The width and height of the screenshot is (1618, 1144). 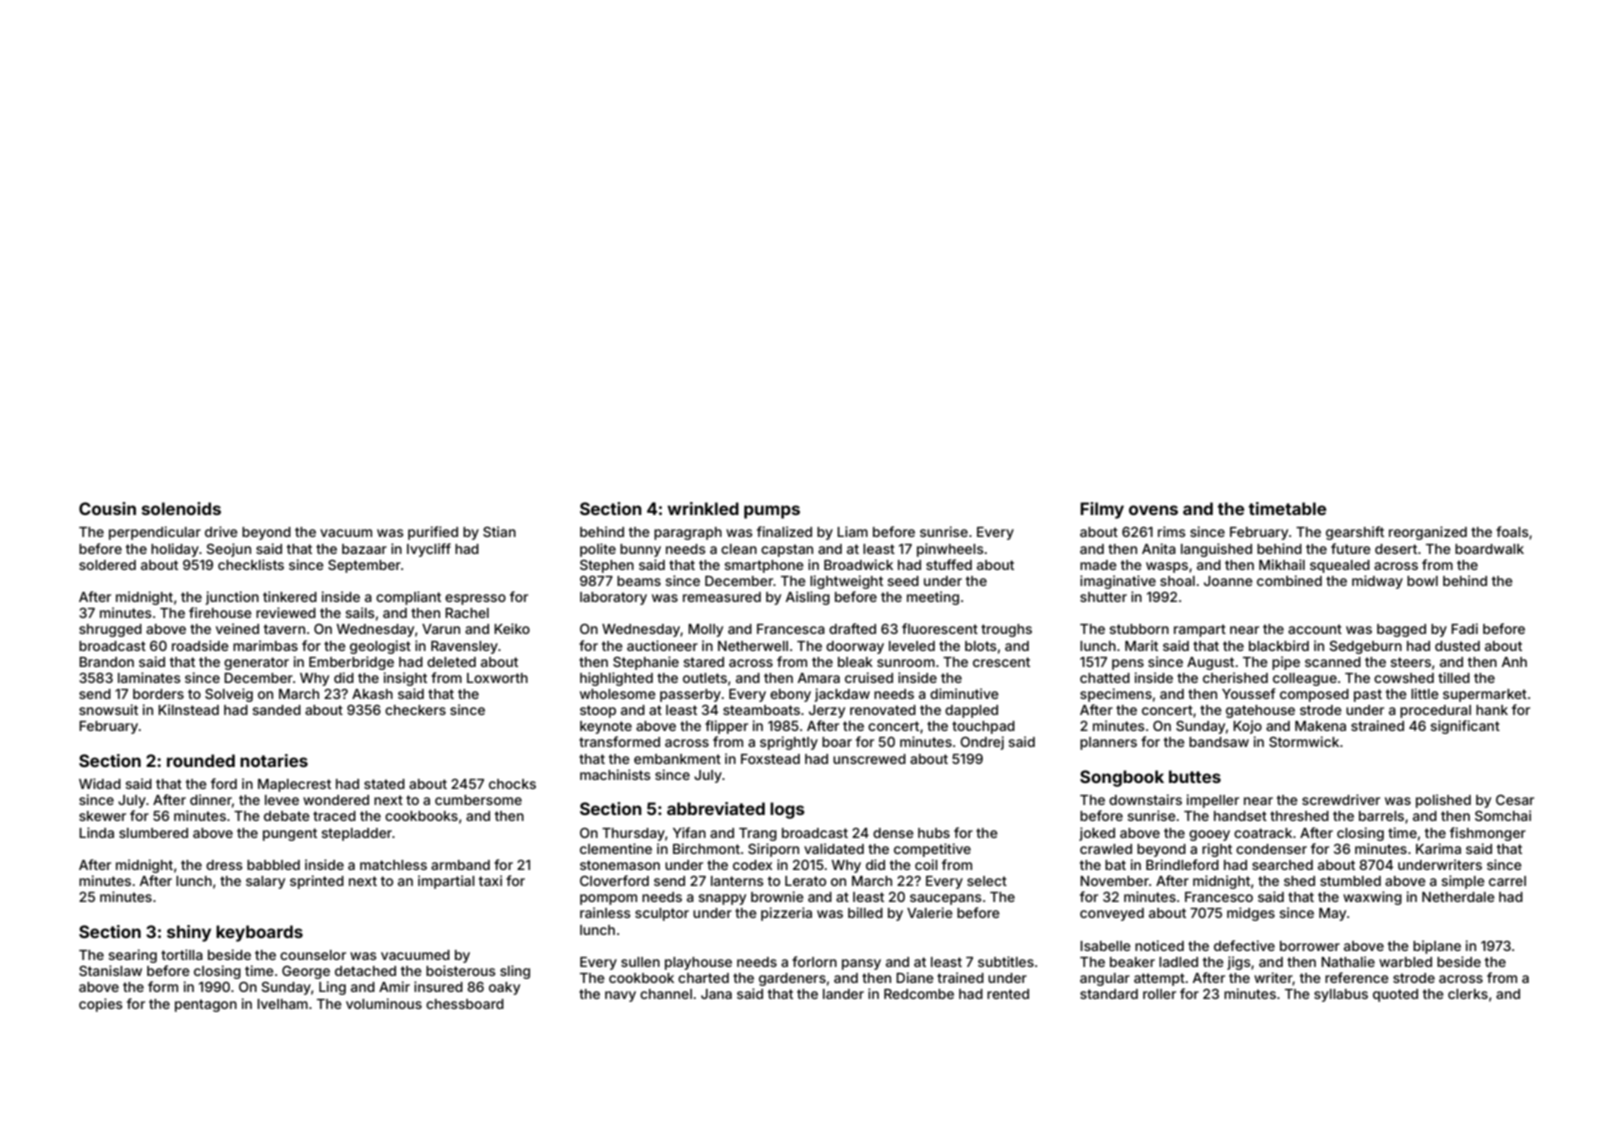 I want to click on fluorescent, so click(x=940, y=628).
